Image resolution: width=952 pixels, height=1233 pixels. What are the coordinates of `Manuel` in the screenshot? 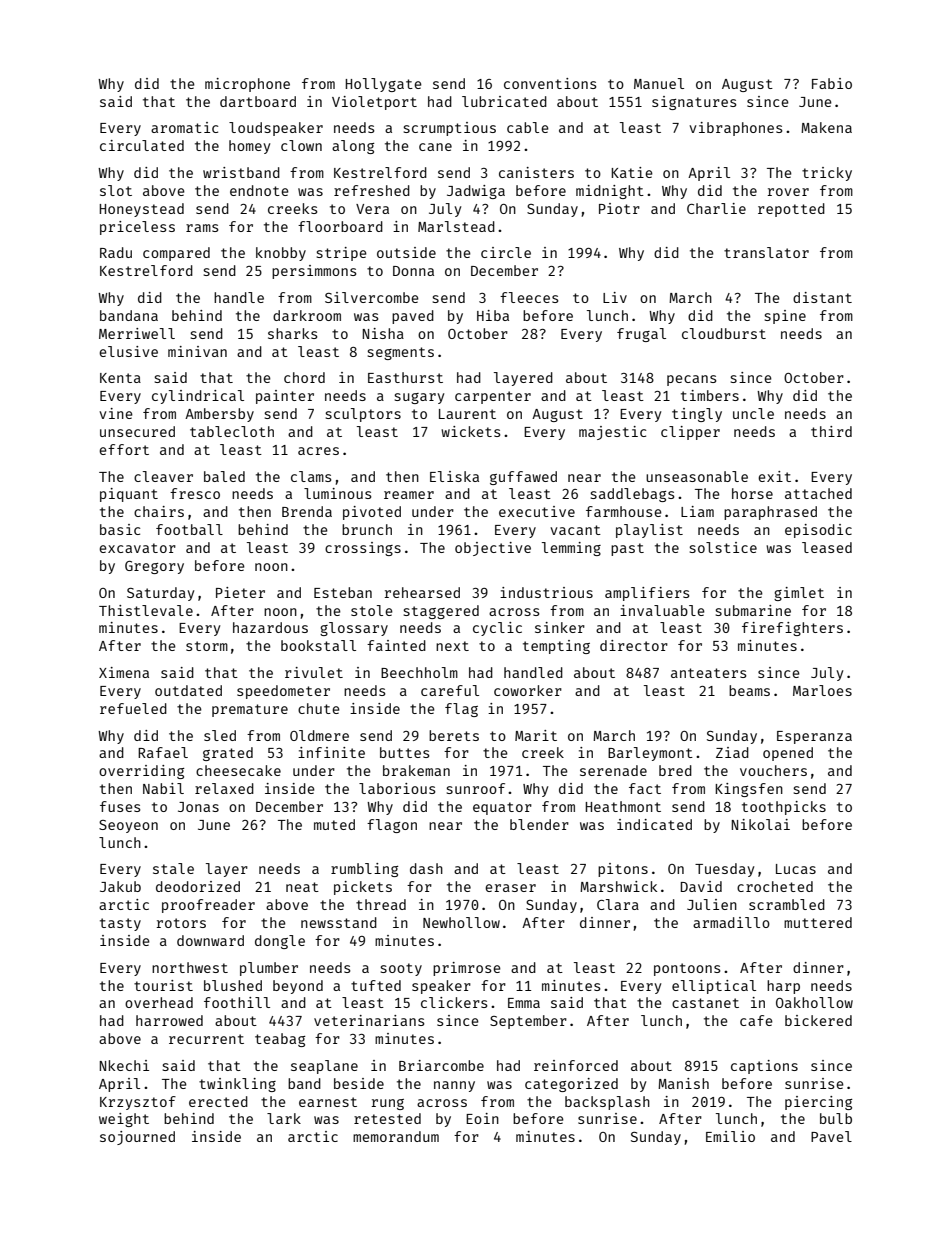 It's located at (659, 83).
